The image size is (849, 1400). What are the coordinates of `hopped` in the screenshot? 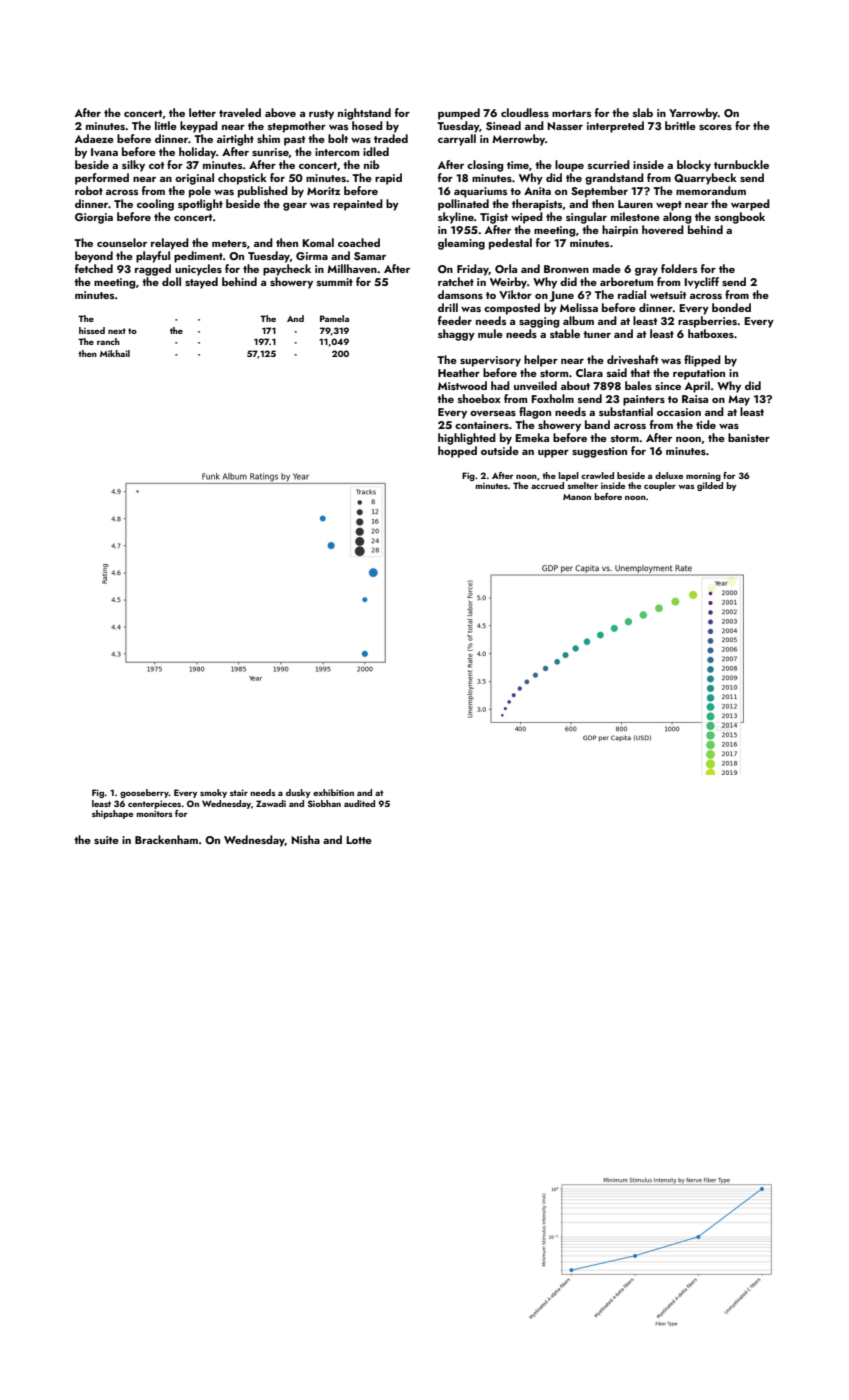 It's located at (457, 452).
